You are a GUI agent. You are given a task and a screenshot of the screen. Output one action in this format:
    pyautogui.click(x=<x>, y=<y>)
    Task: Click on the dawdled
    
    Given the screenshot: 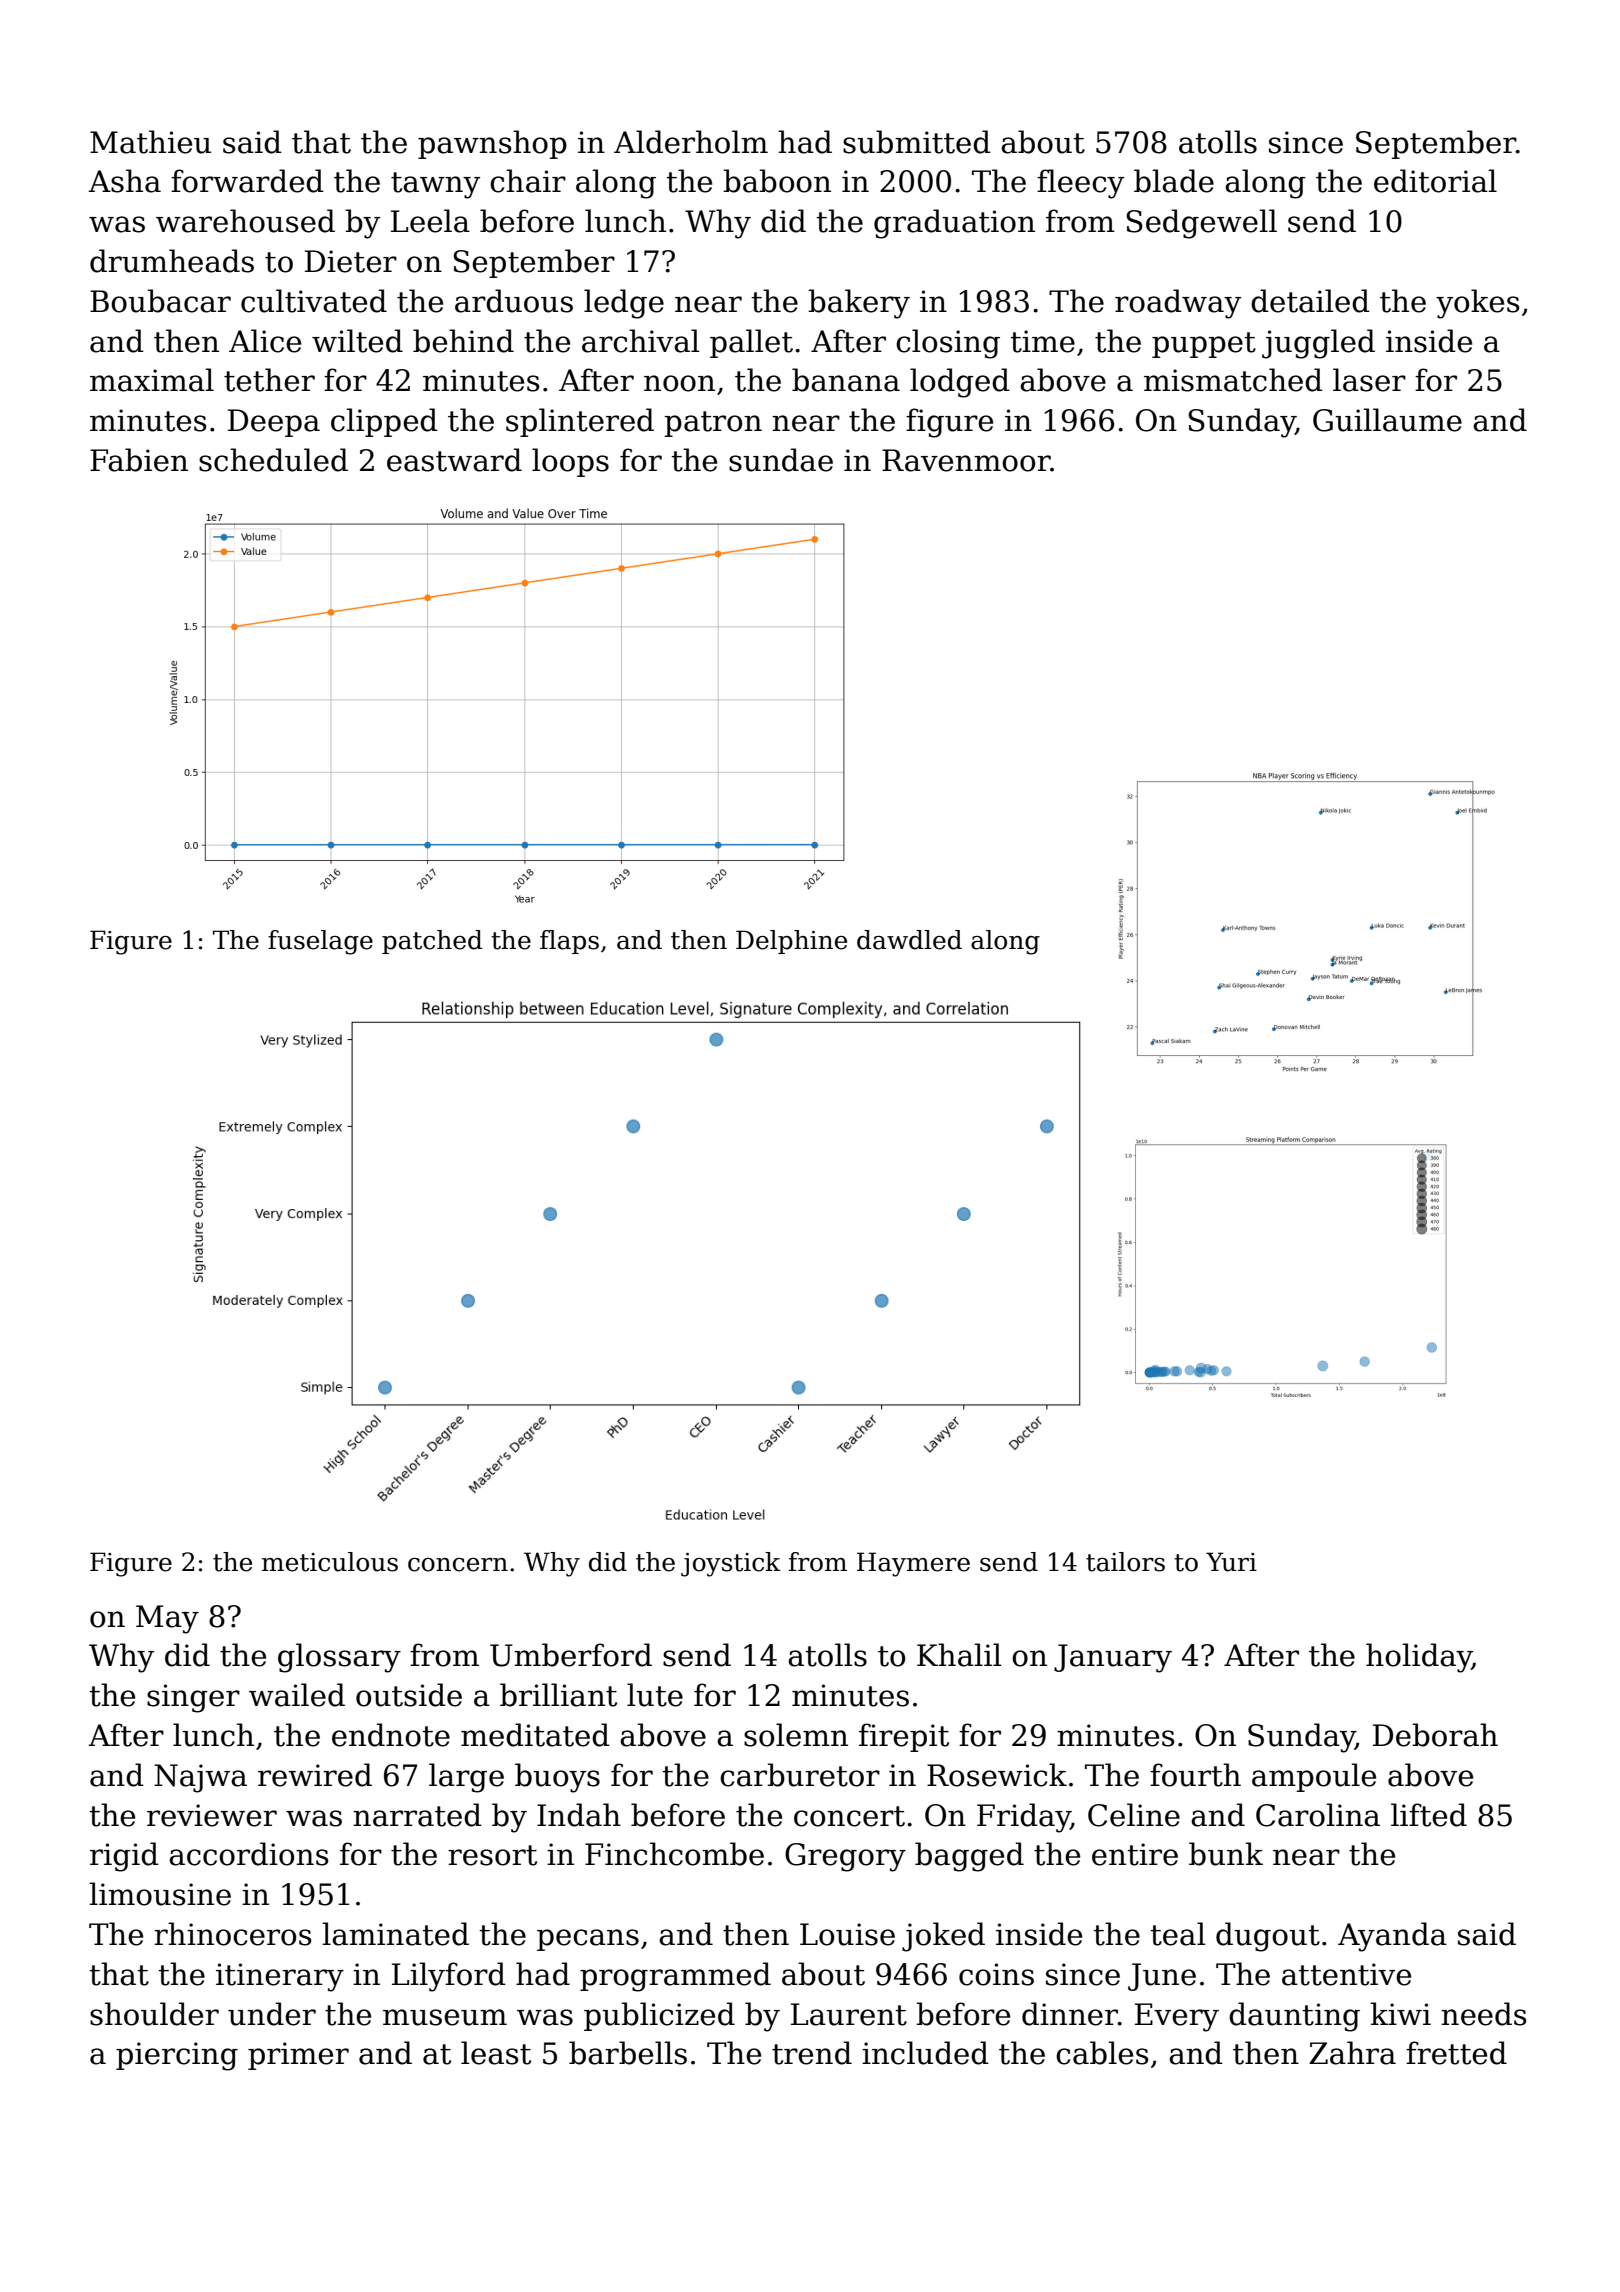 What is the action you would take?
    pyautogui.click(x=909, y=940)
